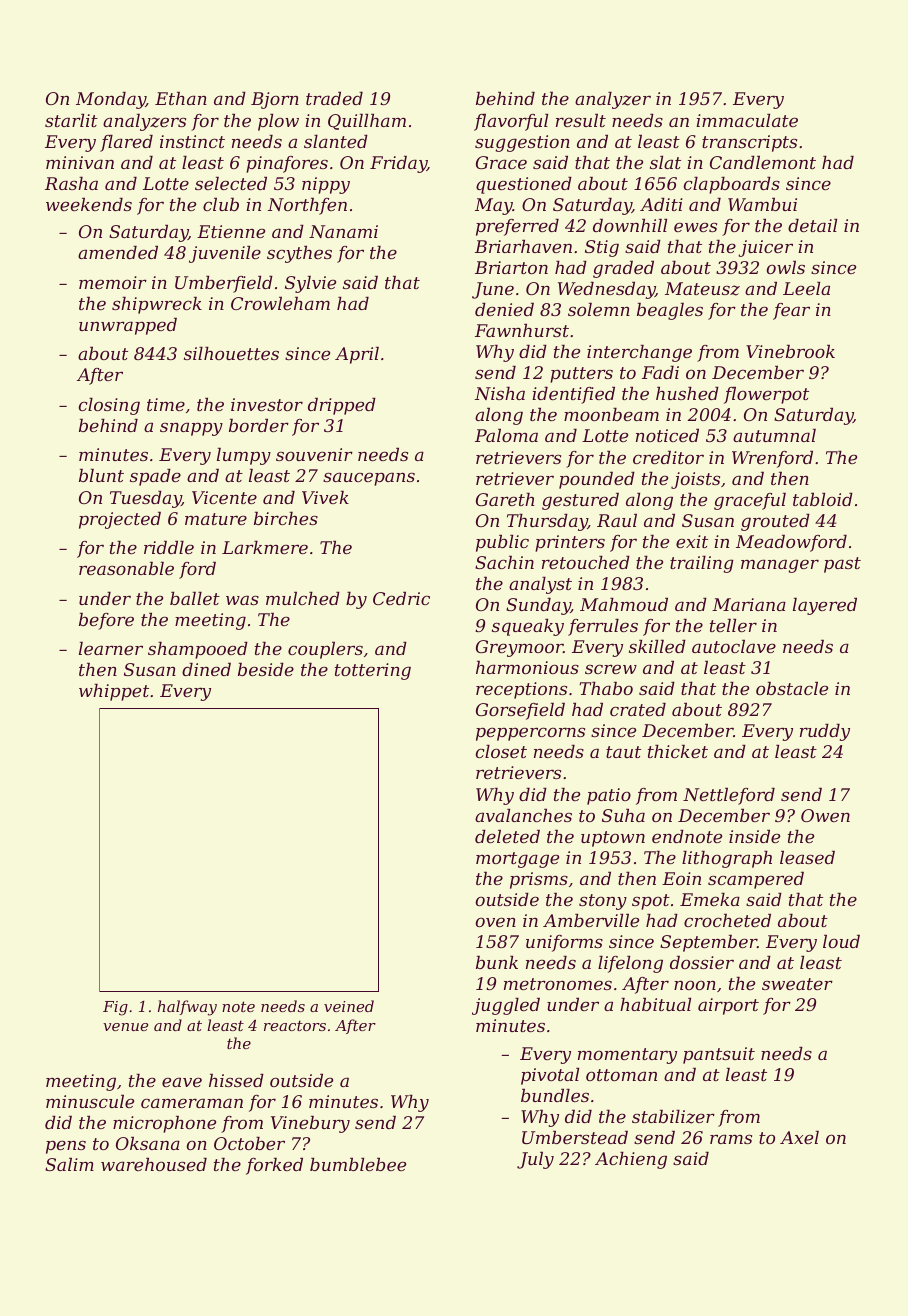 The height and width of the screenshot is (1316, 908). What do you see at coordinates (747, 120) in the screenshot?
I see `immaculate` at bounding box center [747, 120].
